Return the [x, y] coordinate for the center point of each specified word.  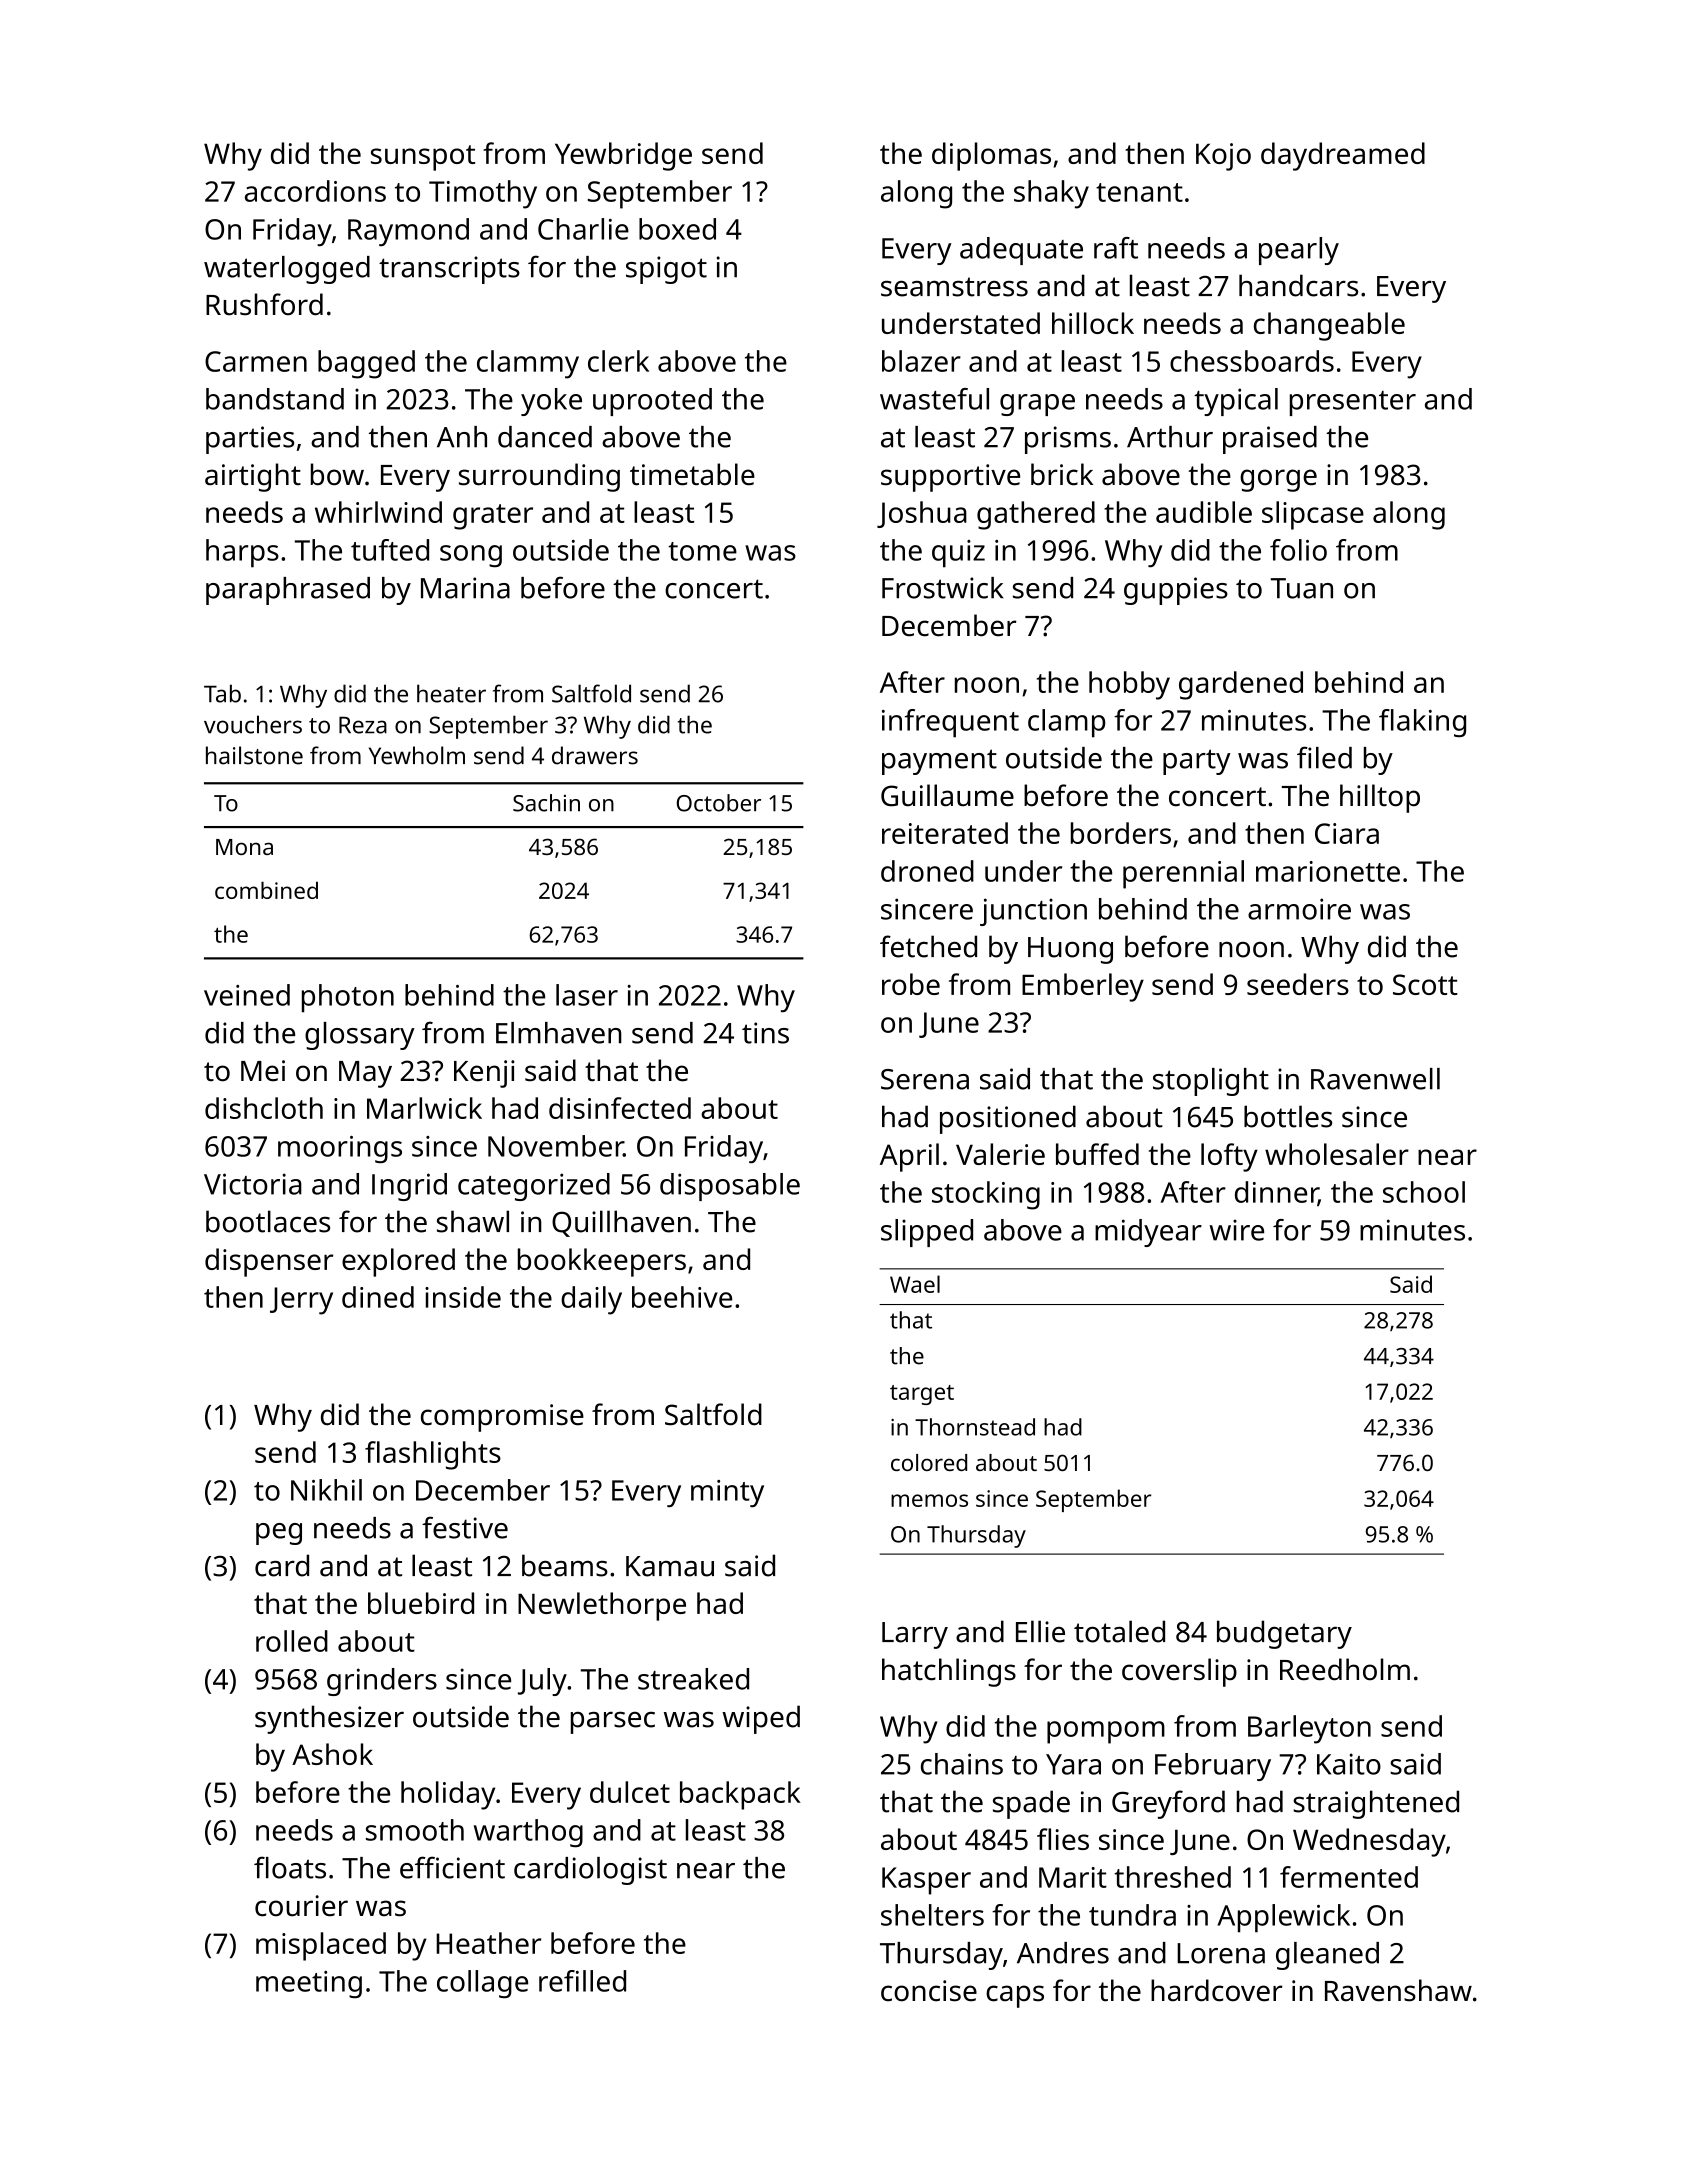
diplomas [991, 156]
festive [465, 1527]
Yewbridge [623, 156]
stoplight [1211, 1082]
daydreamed [1343, 156]
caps [1015, 1996]
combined [266, 890]
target [922, 1395]
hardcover [1216, 1990]
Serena [925, 1079]
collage [482, 1984]
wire [1236, 1230]
